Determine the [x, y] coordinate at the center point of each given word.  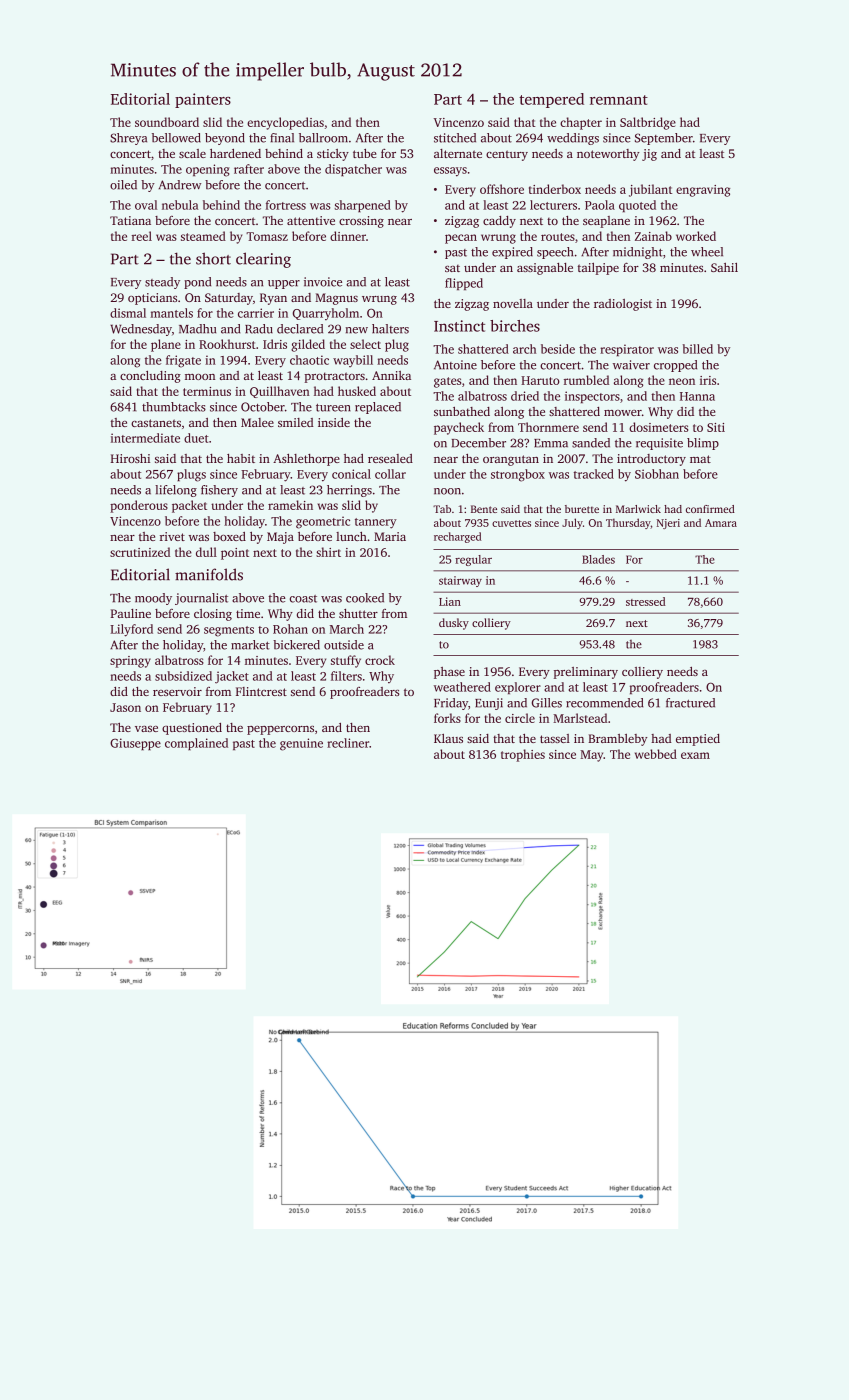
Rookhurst [227, 344]
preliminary [586, 673]
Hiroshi [130, 458]
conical [351, 474]
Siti [716, 427]
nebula [180, 205]
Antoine [455, 365]
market [250, 645]
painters [203, 100]
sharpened [362, 206]
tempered [551, 100]
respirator [627, 350]
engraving [703, 191]
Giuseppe [135, 744]
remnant [619, 100]
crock [380, 660]
